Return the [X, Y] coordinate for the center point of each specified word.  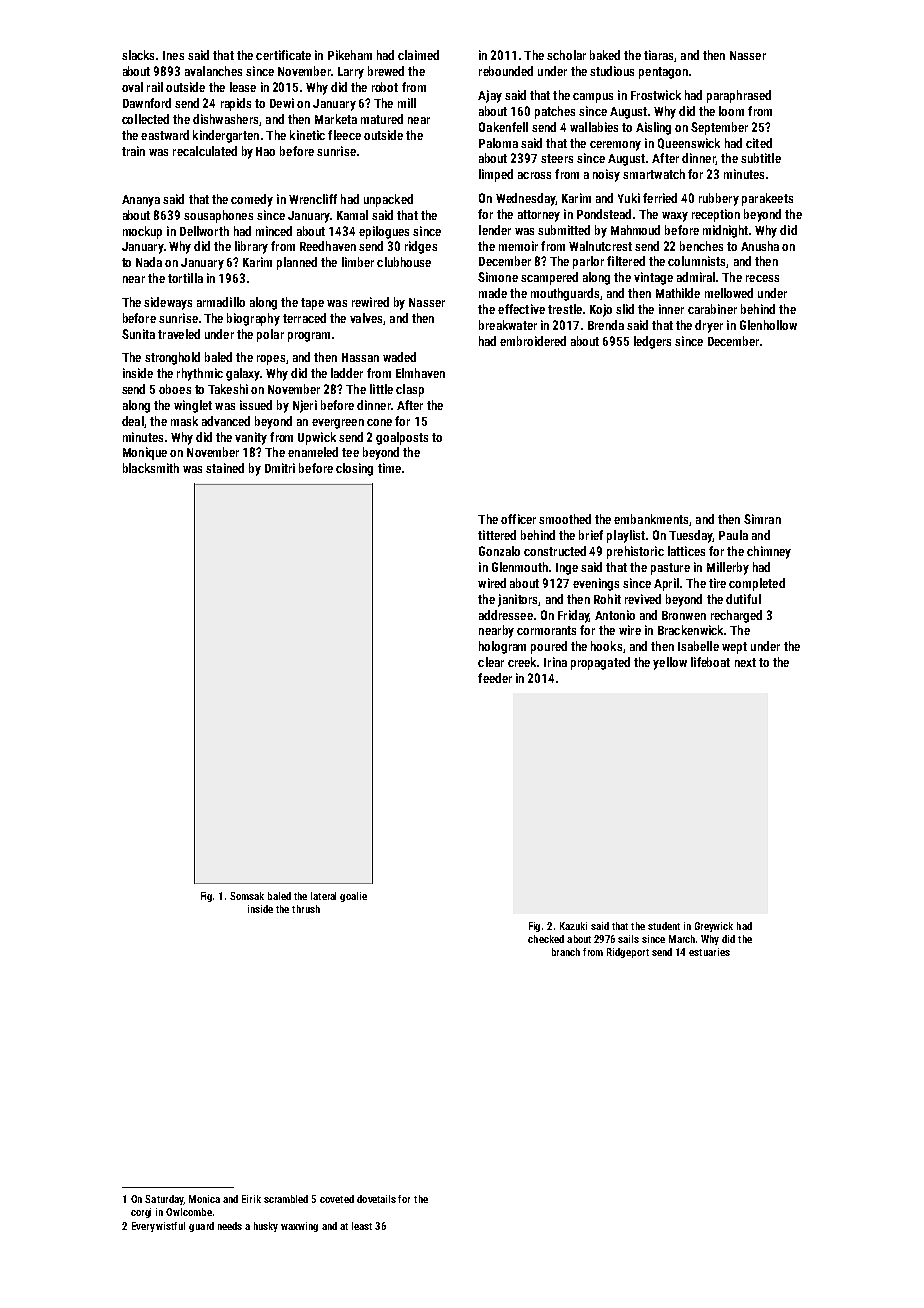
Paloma [498, 143]
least [362, 1226]
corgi [141, 1213]
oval [132, 87]
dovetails [376, 1199]
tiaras [658, 55]
